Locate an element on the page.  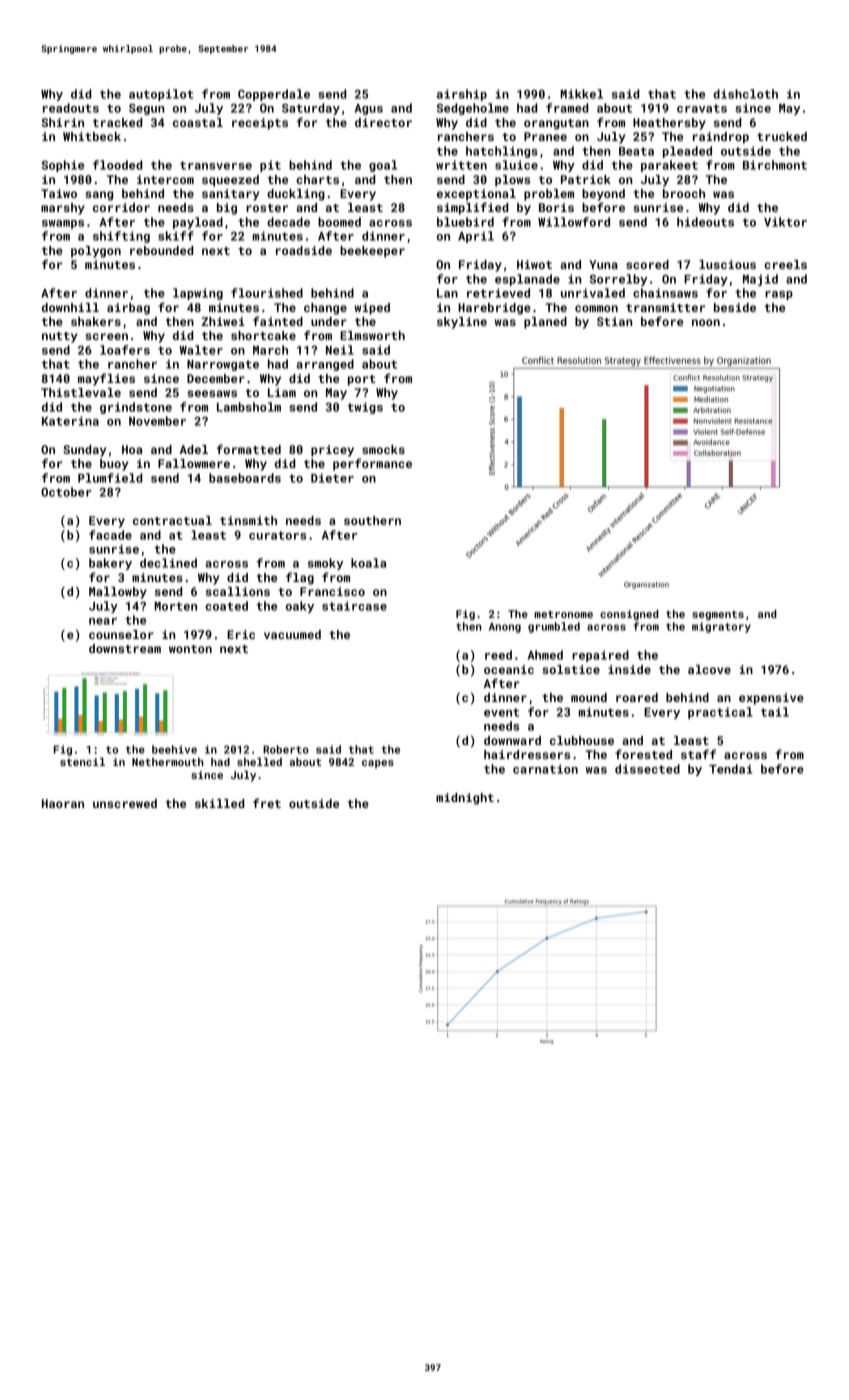
migratory is located at coordinates (721, 627).
